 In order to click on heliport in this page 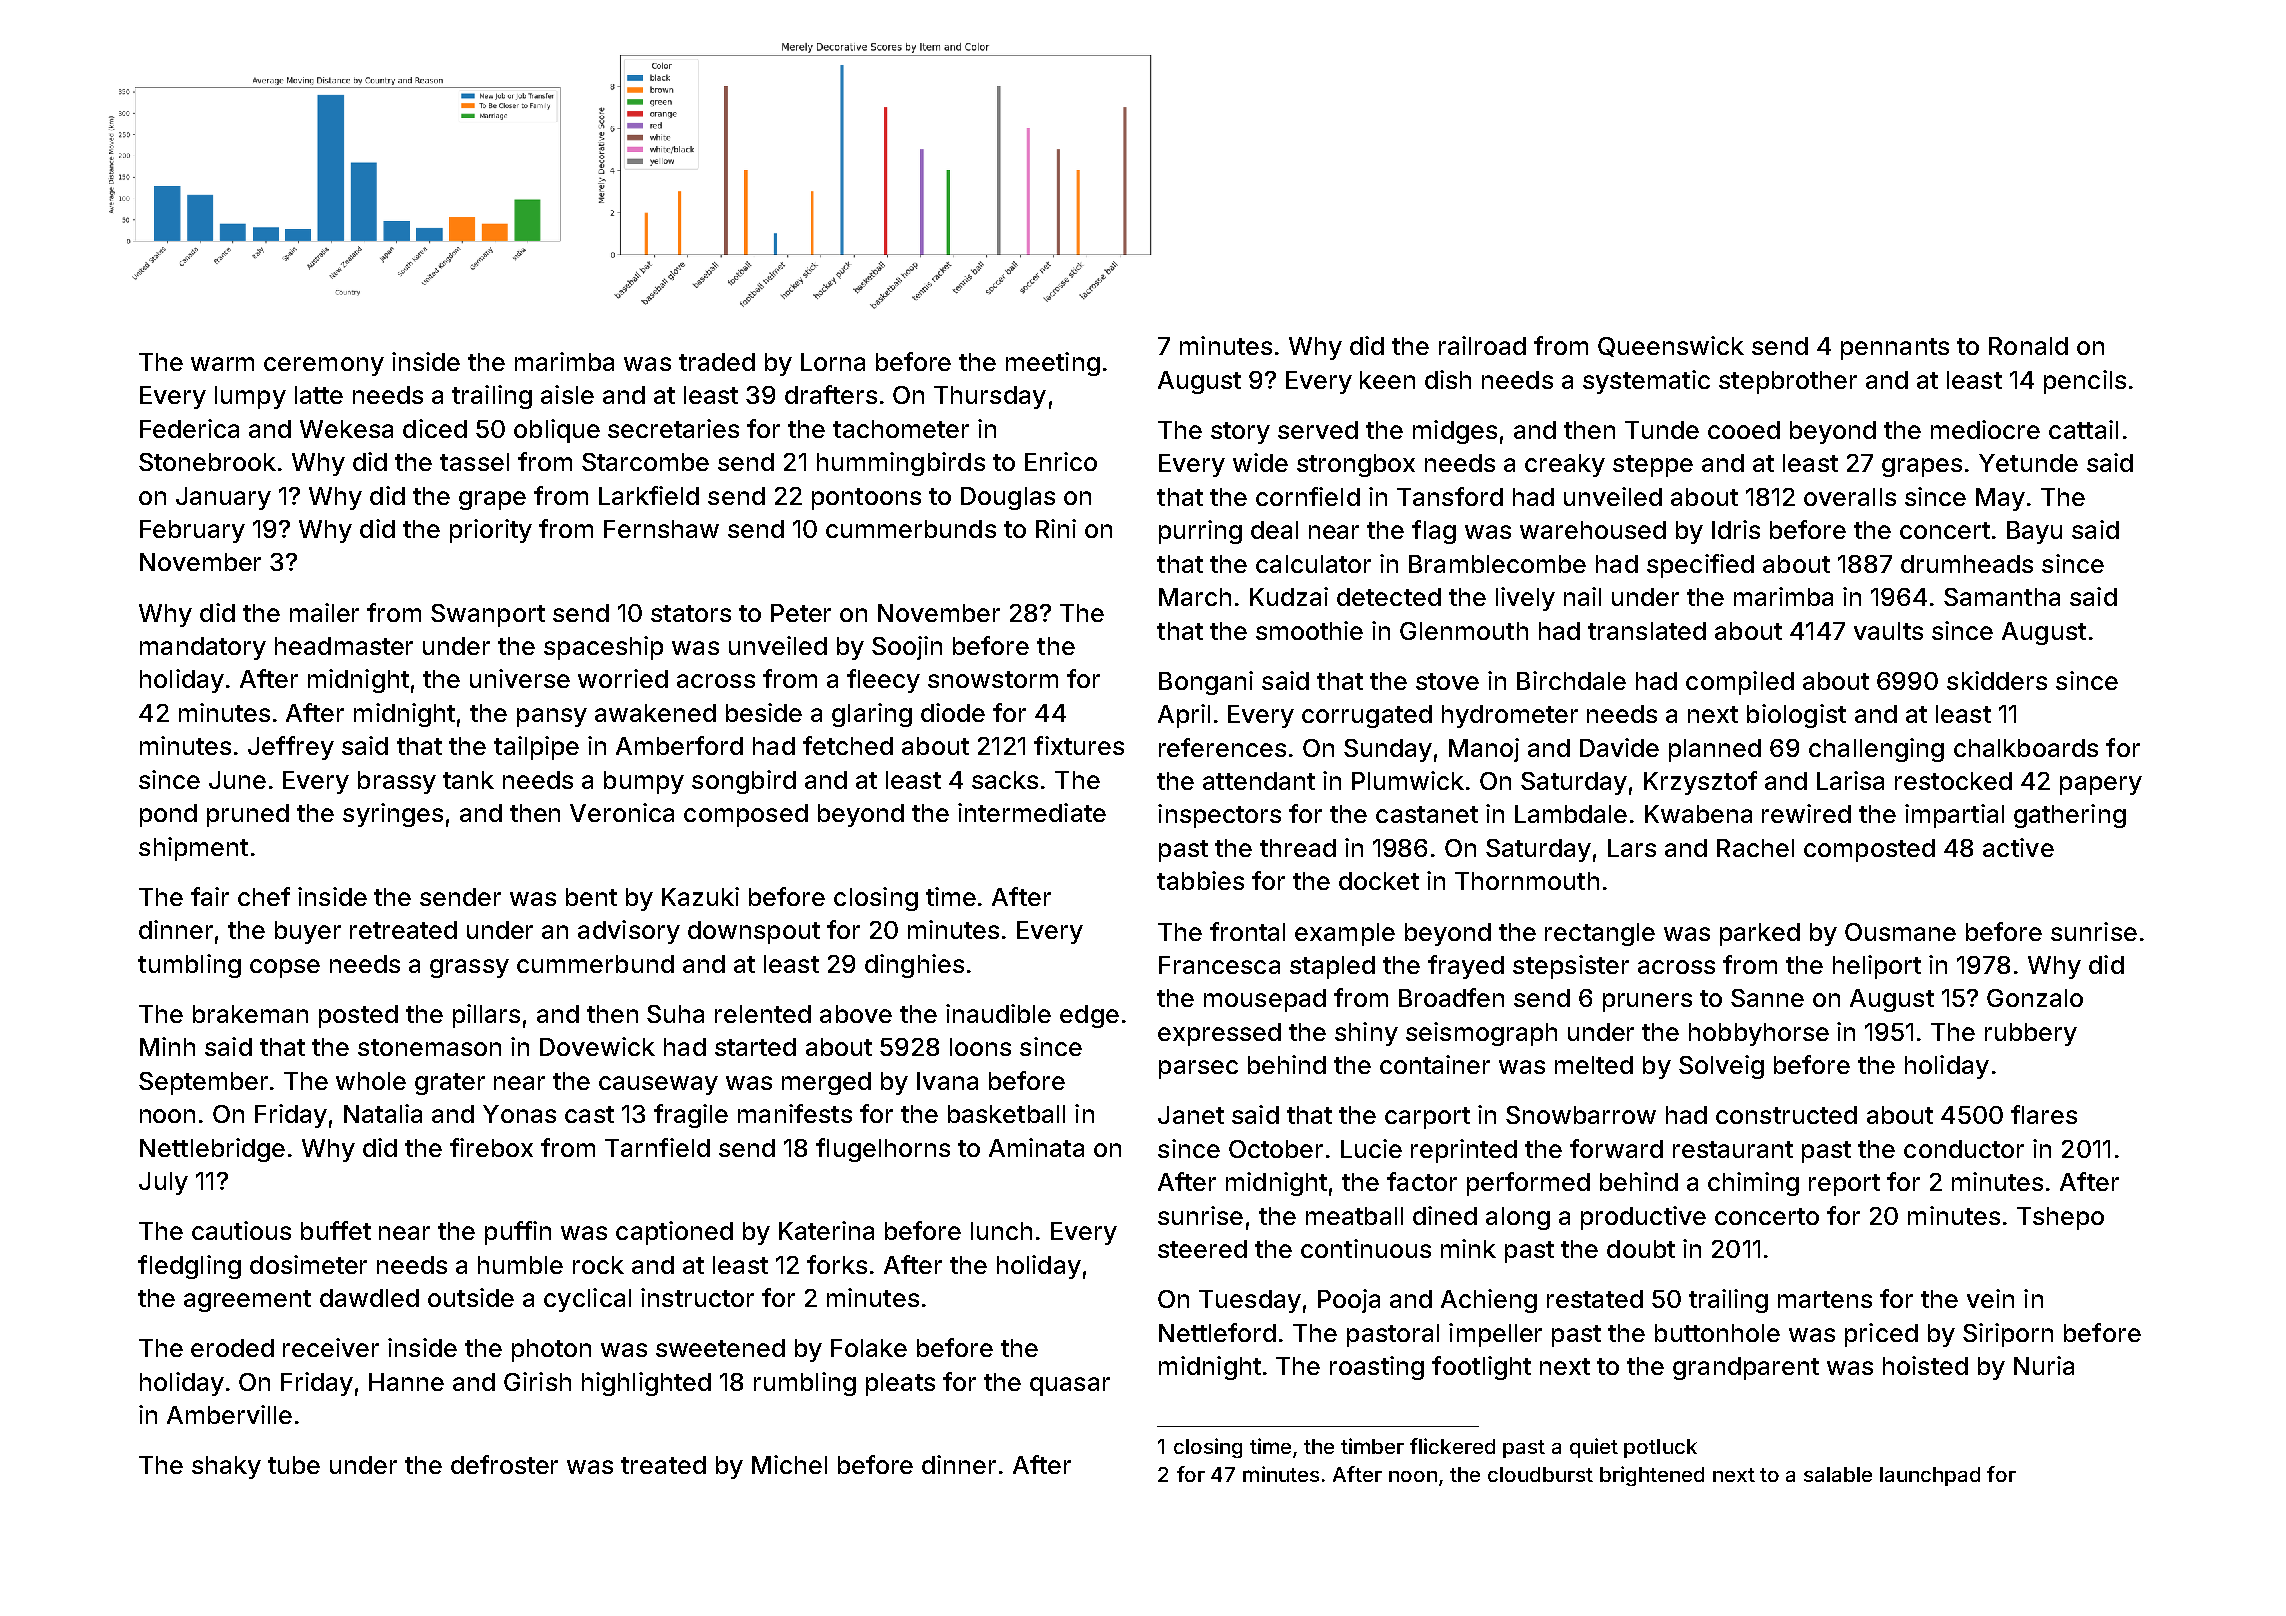, I will do `click(1877, 967)`.
